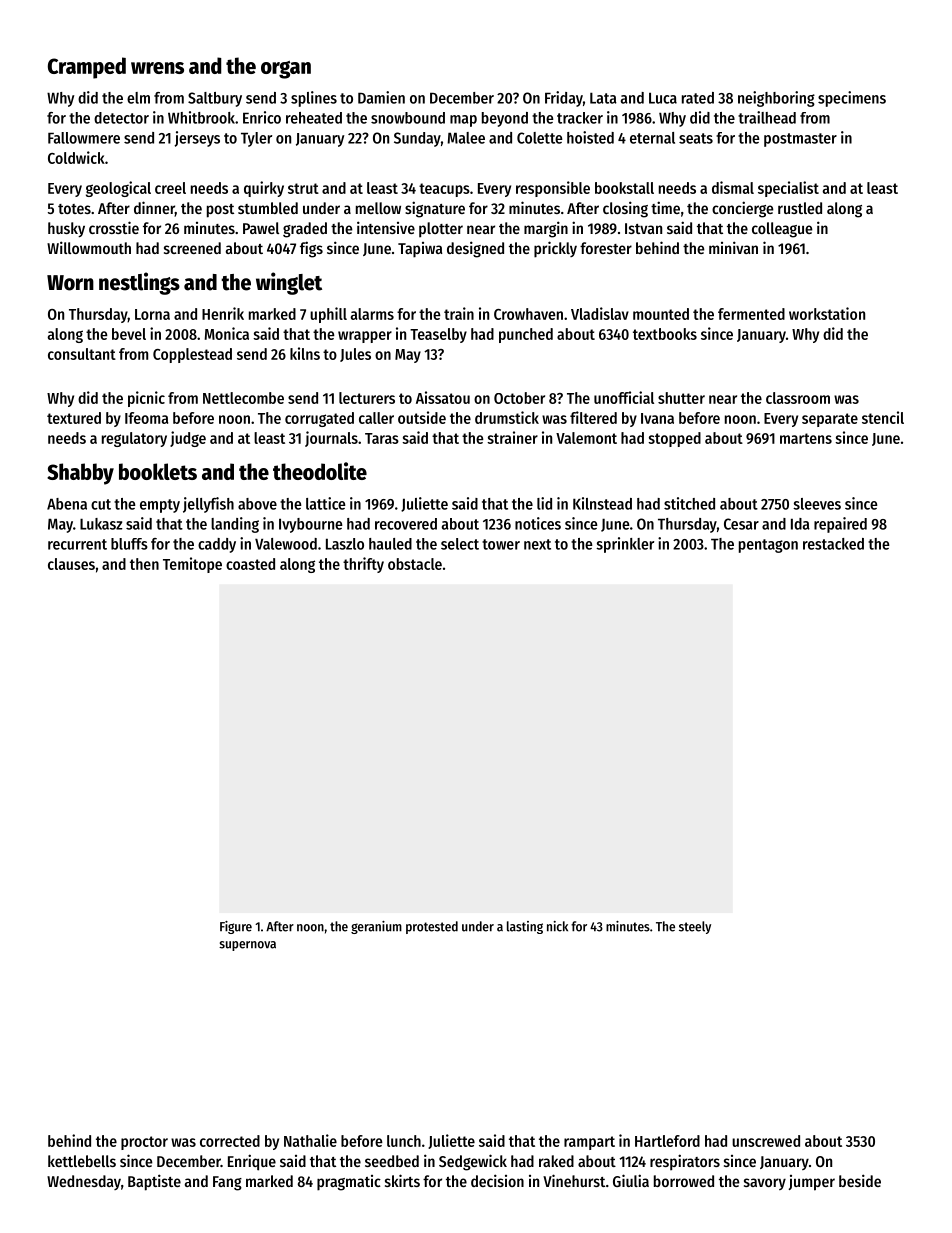 This screenshot has height=1233, width=952. What do you see at coordinates (230, 1141) in the screenshot?
I see `corrected` at bounding box center [230, 1141].
